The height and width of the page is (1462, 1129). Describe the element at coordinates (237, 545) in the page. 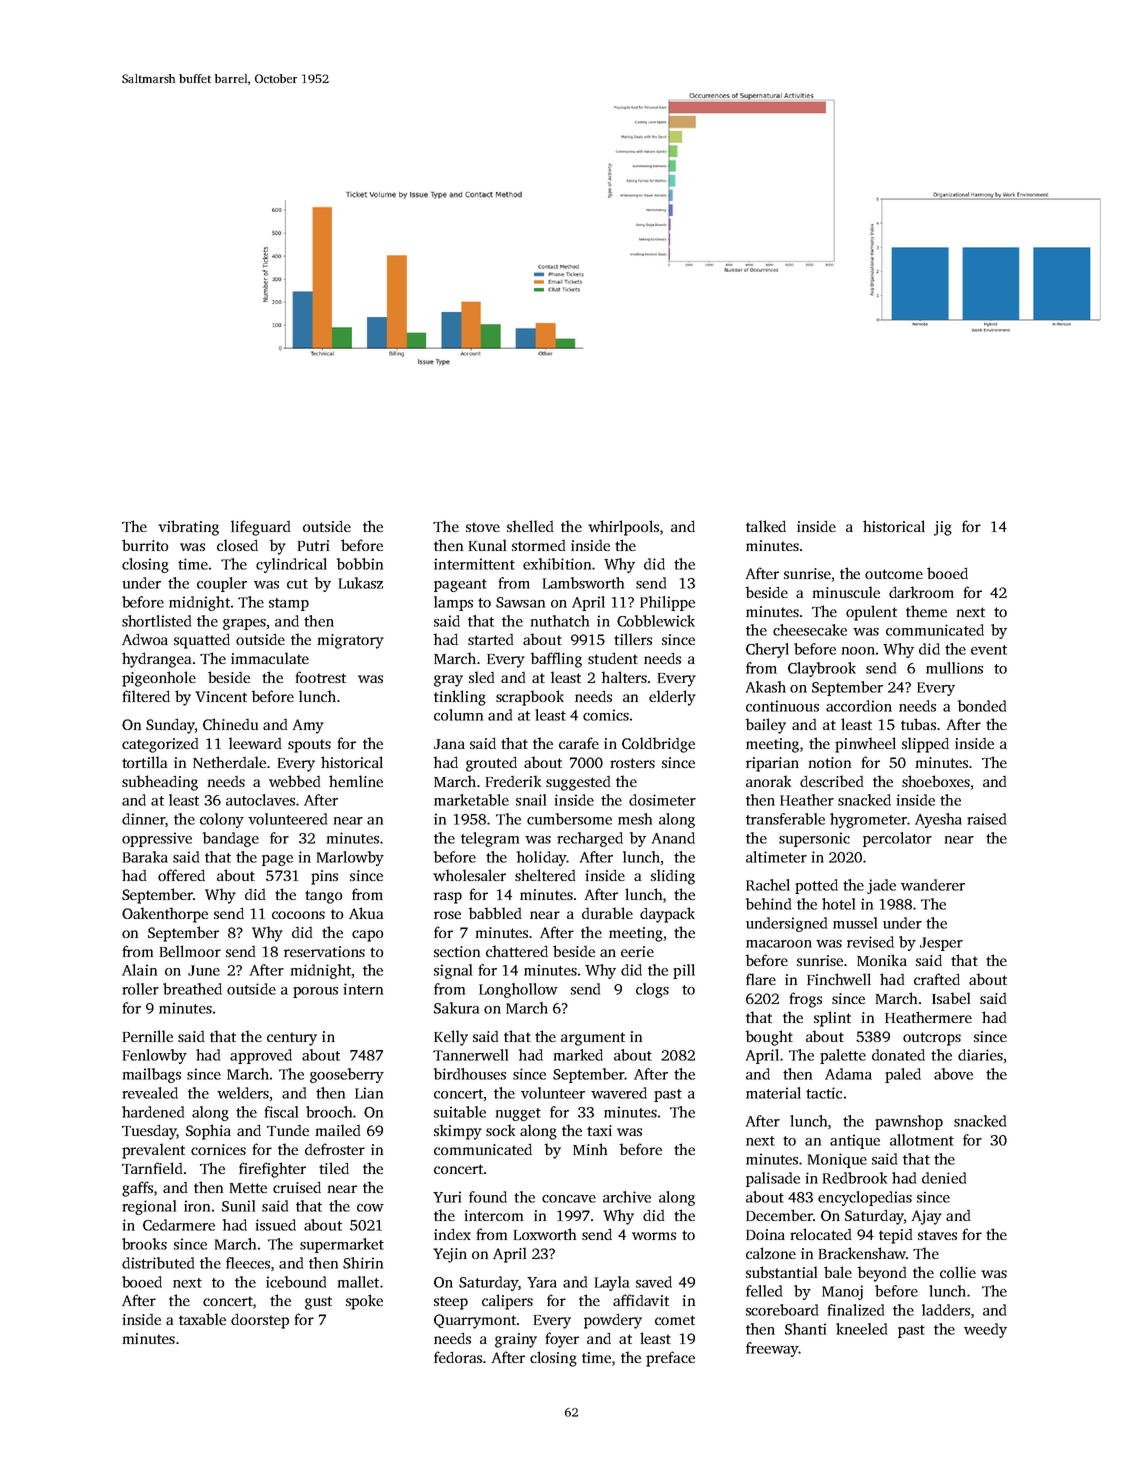

I see `closed` at that location.
